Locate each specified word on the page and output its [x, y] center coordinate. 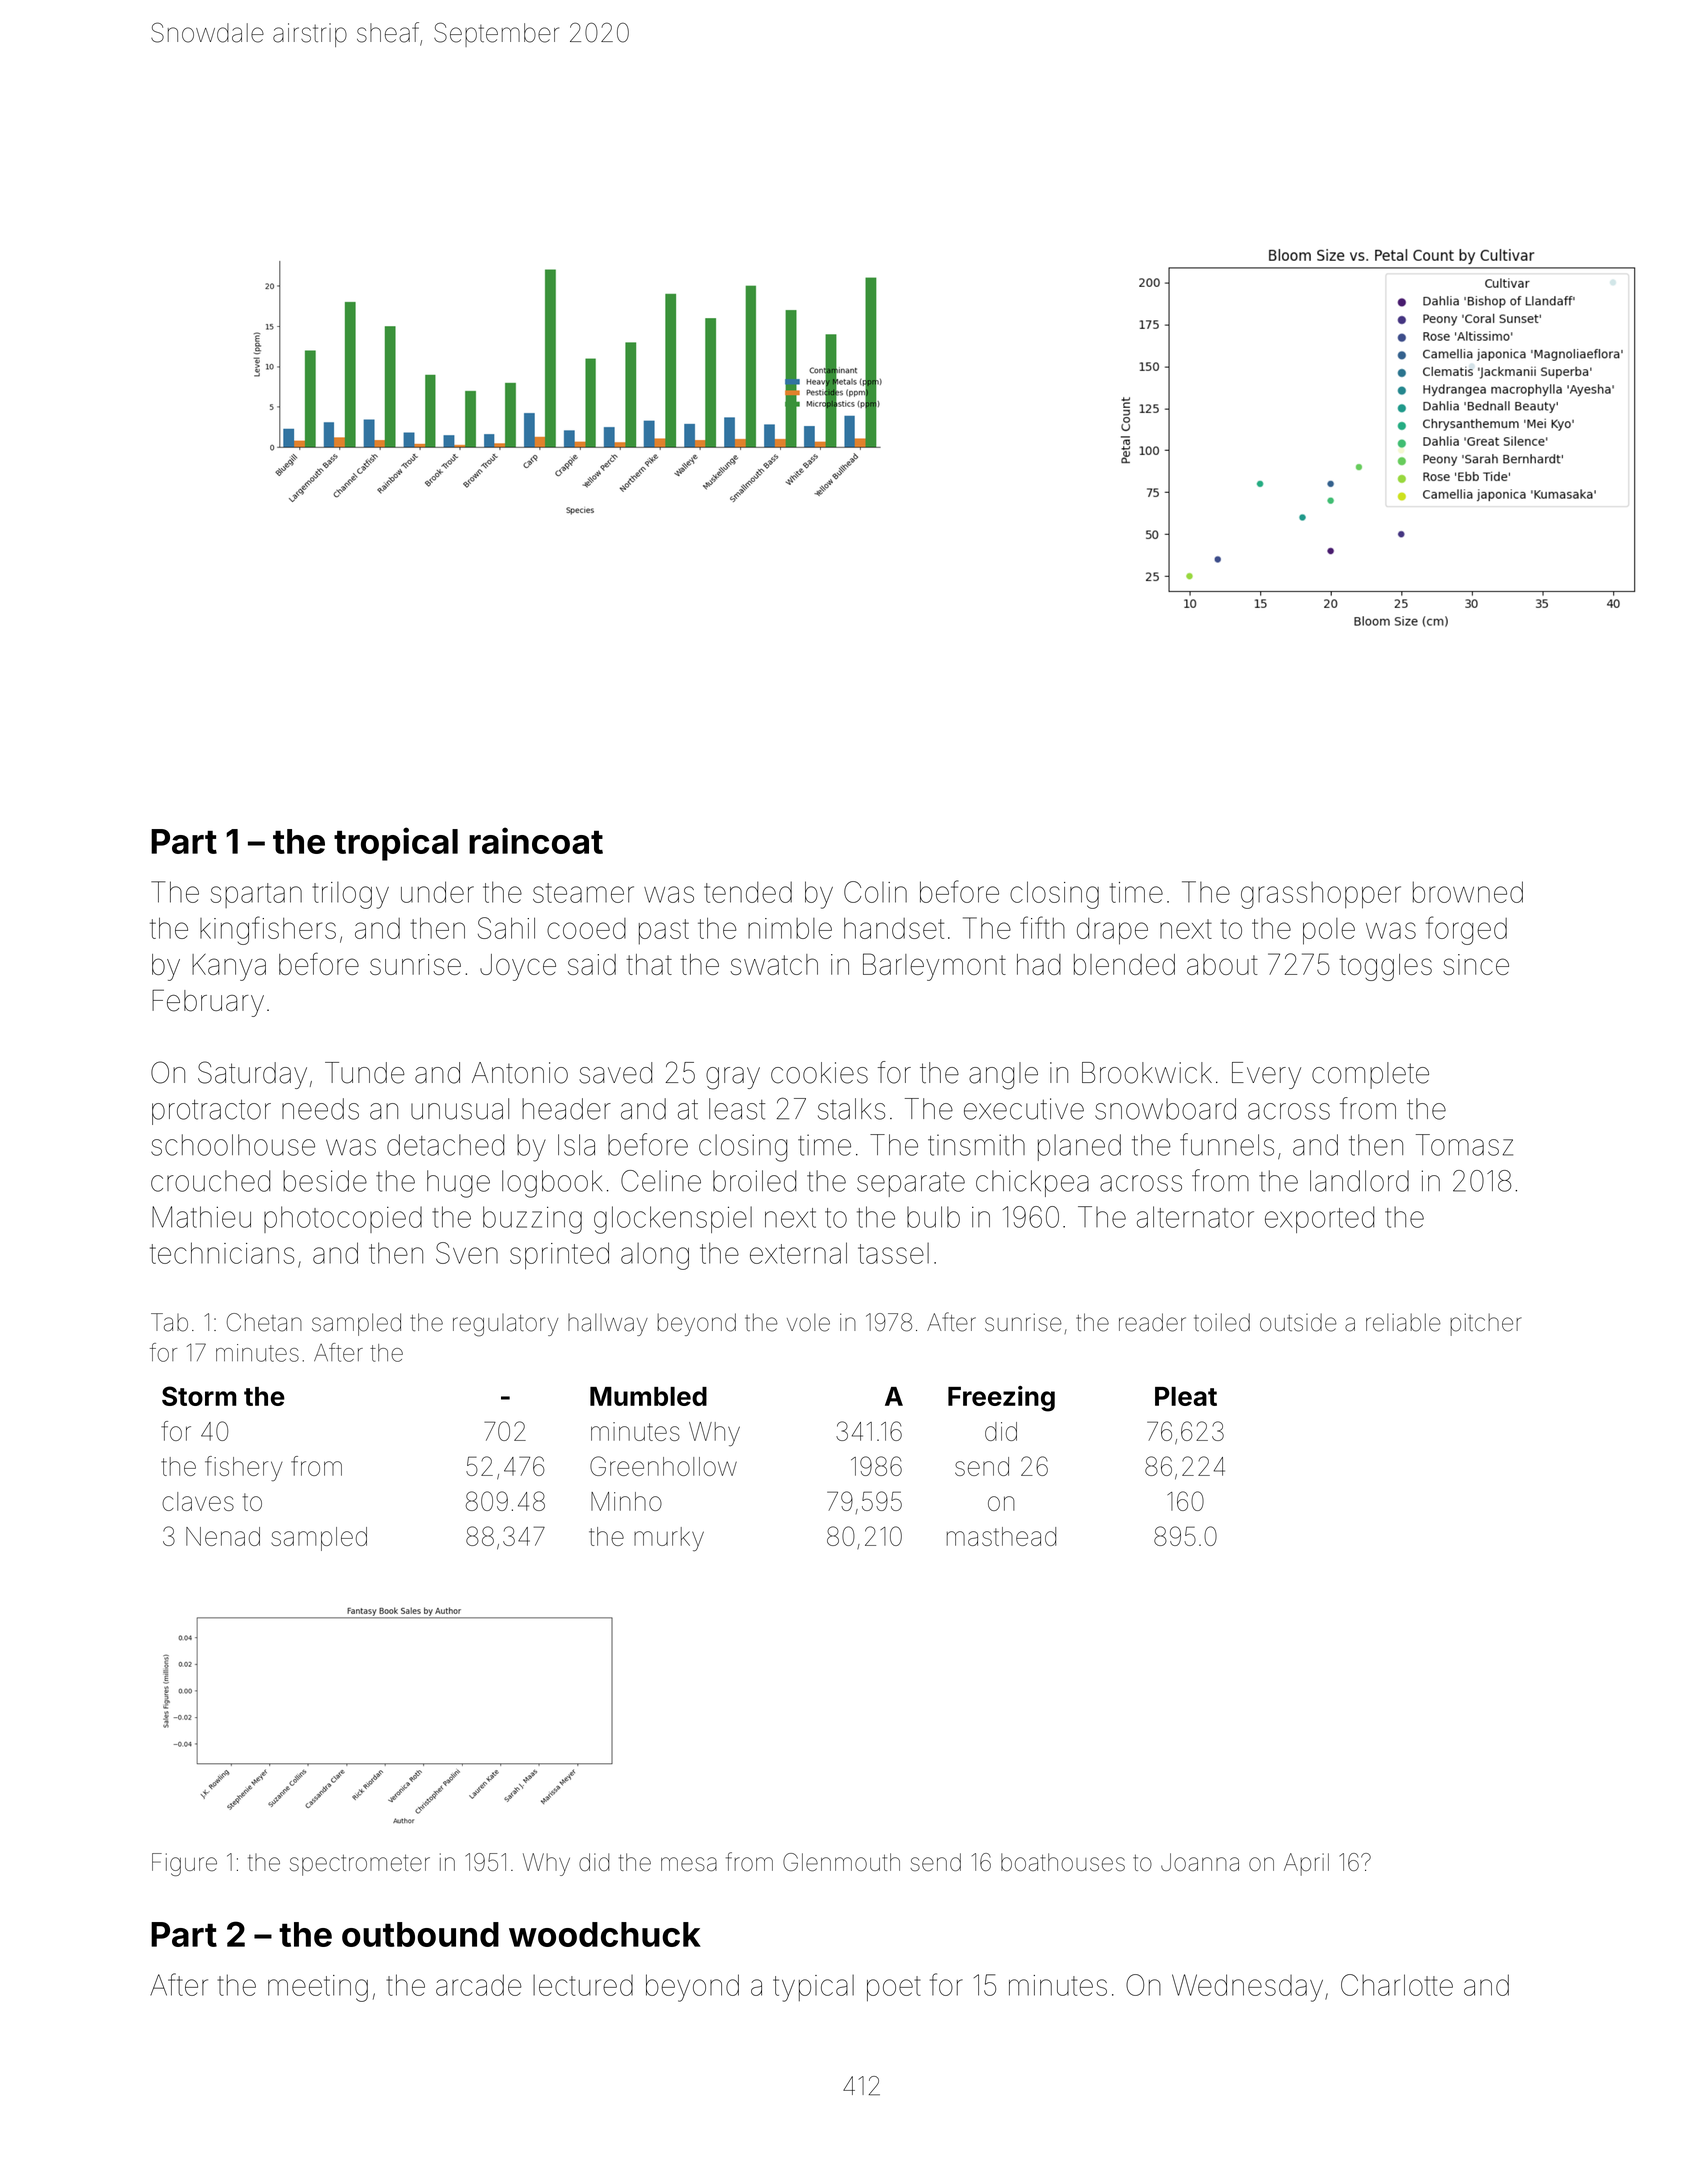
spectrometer [360, 1865]
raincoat [536, 840]
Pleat [1186, 1396]
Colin [875, 892]
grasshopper [1321, 895]
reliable [1403, 1322]
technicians [222, 1253]
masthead [1001, 1536]
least [737, 1109]
